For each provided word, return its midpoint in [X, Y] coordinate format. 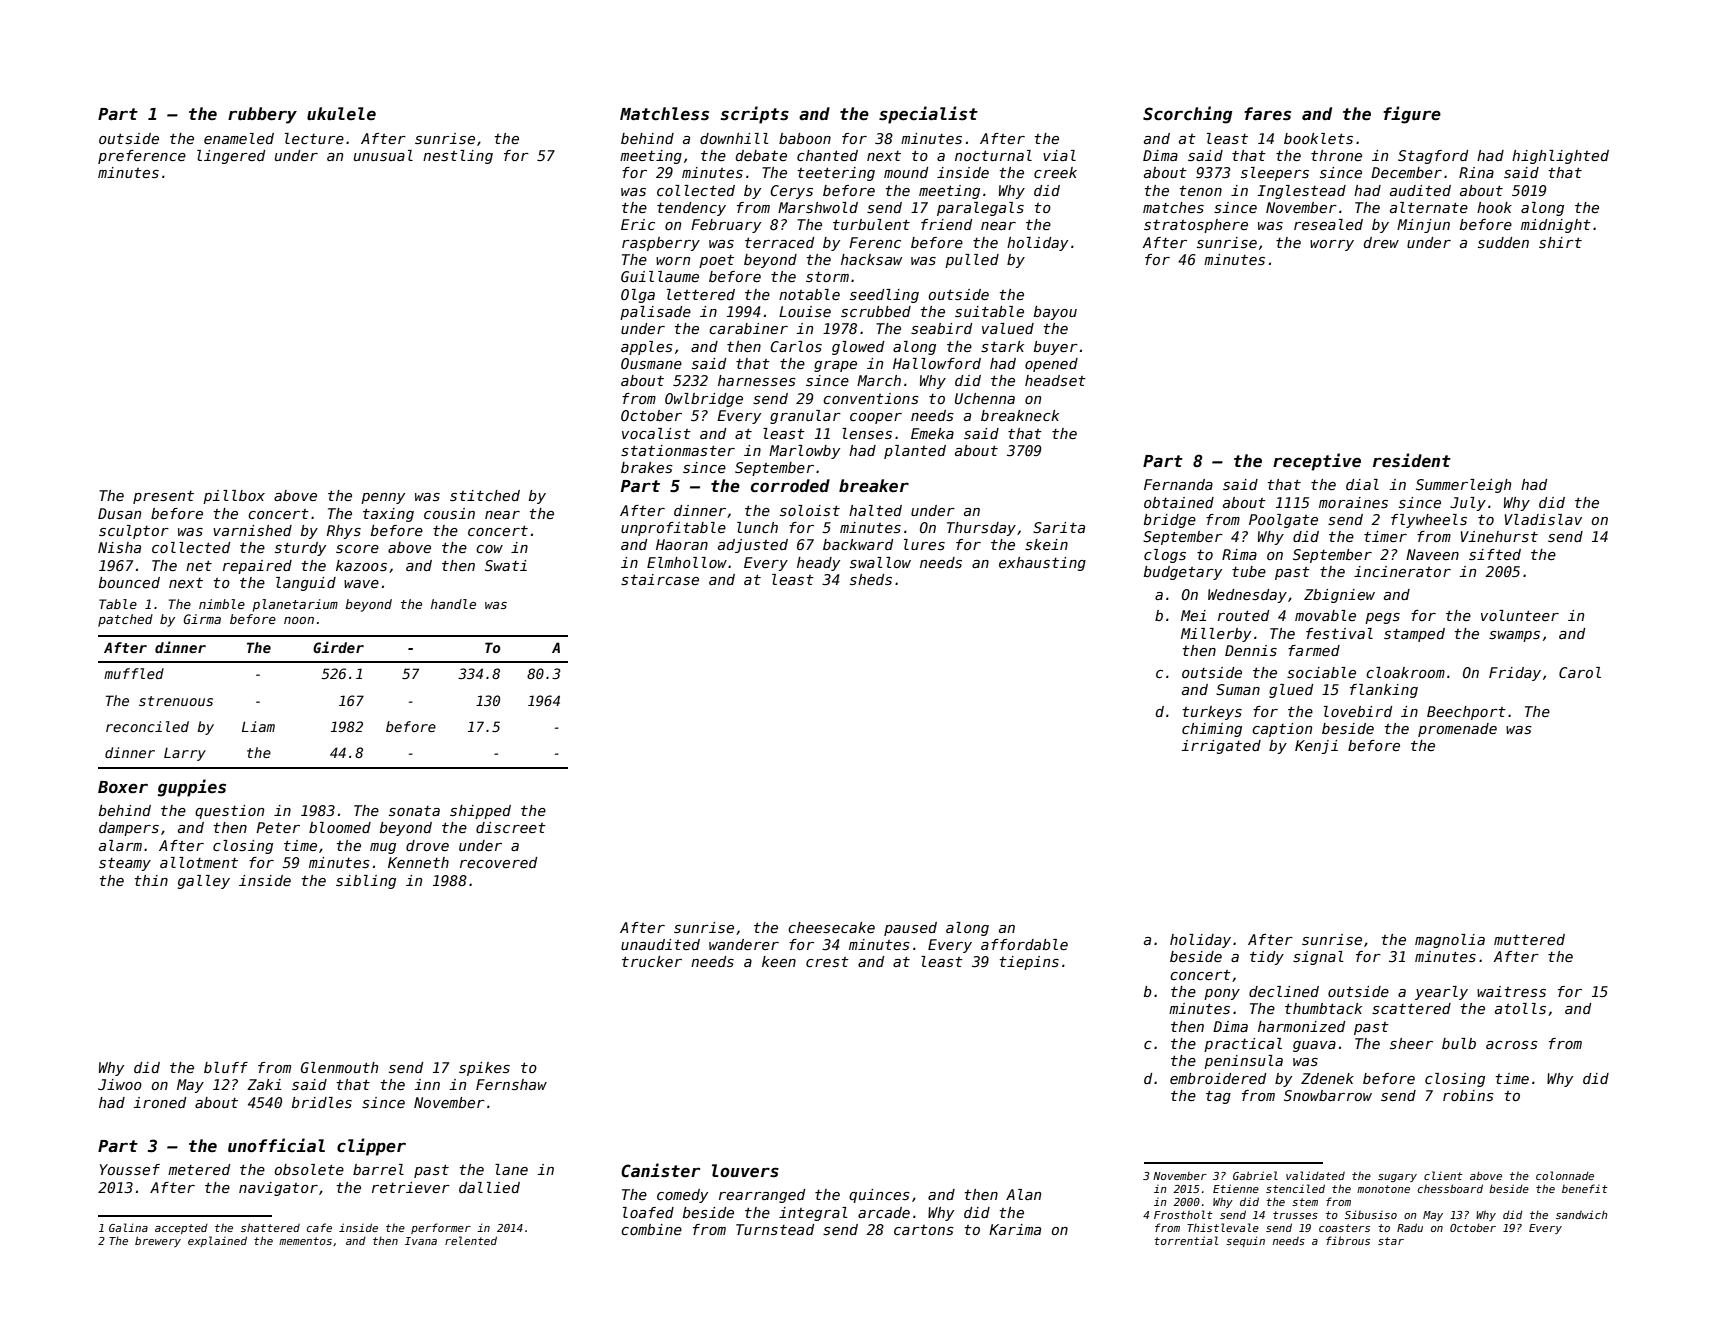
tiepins [1029, 963]
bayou [1055, 313]
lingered [231, 157]
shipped [480, 812]
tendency [691, 209]
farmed [1314, 650]
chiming [1212, 730]
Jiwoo [120, 1084]
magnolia [1450, 941]
